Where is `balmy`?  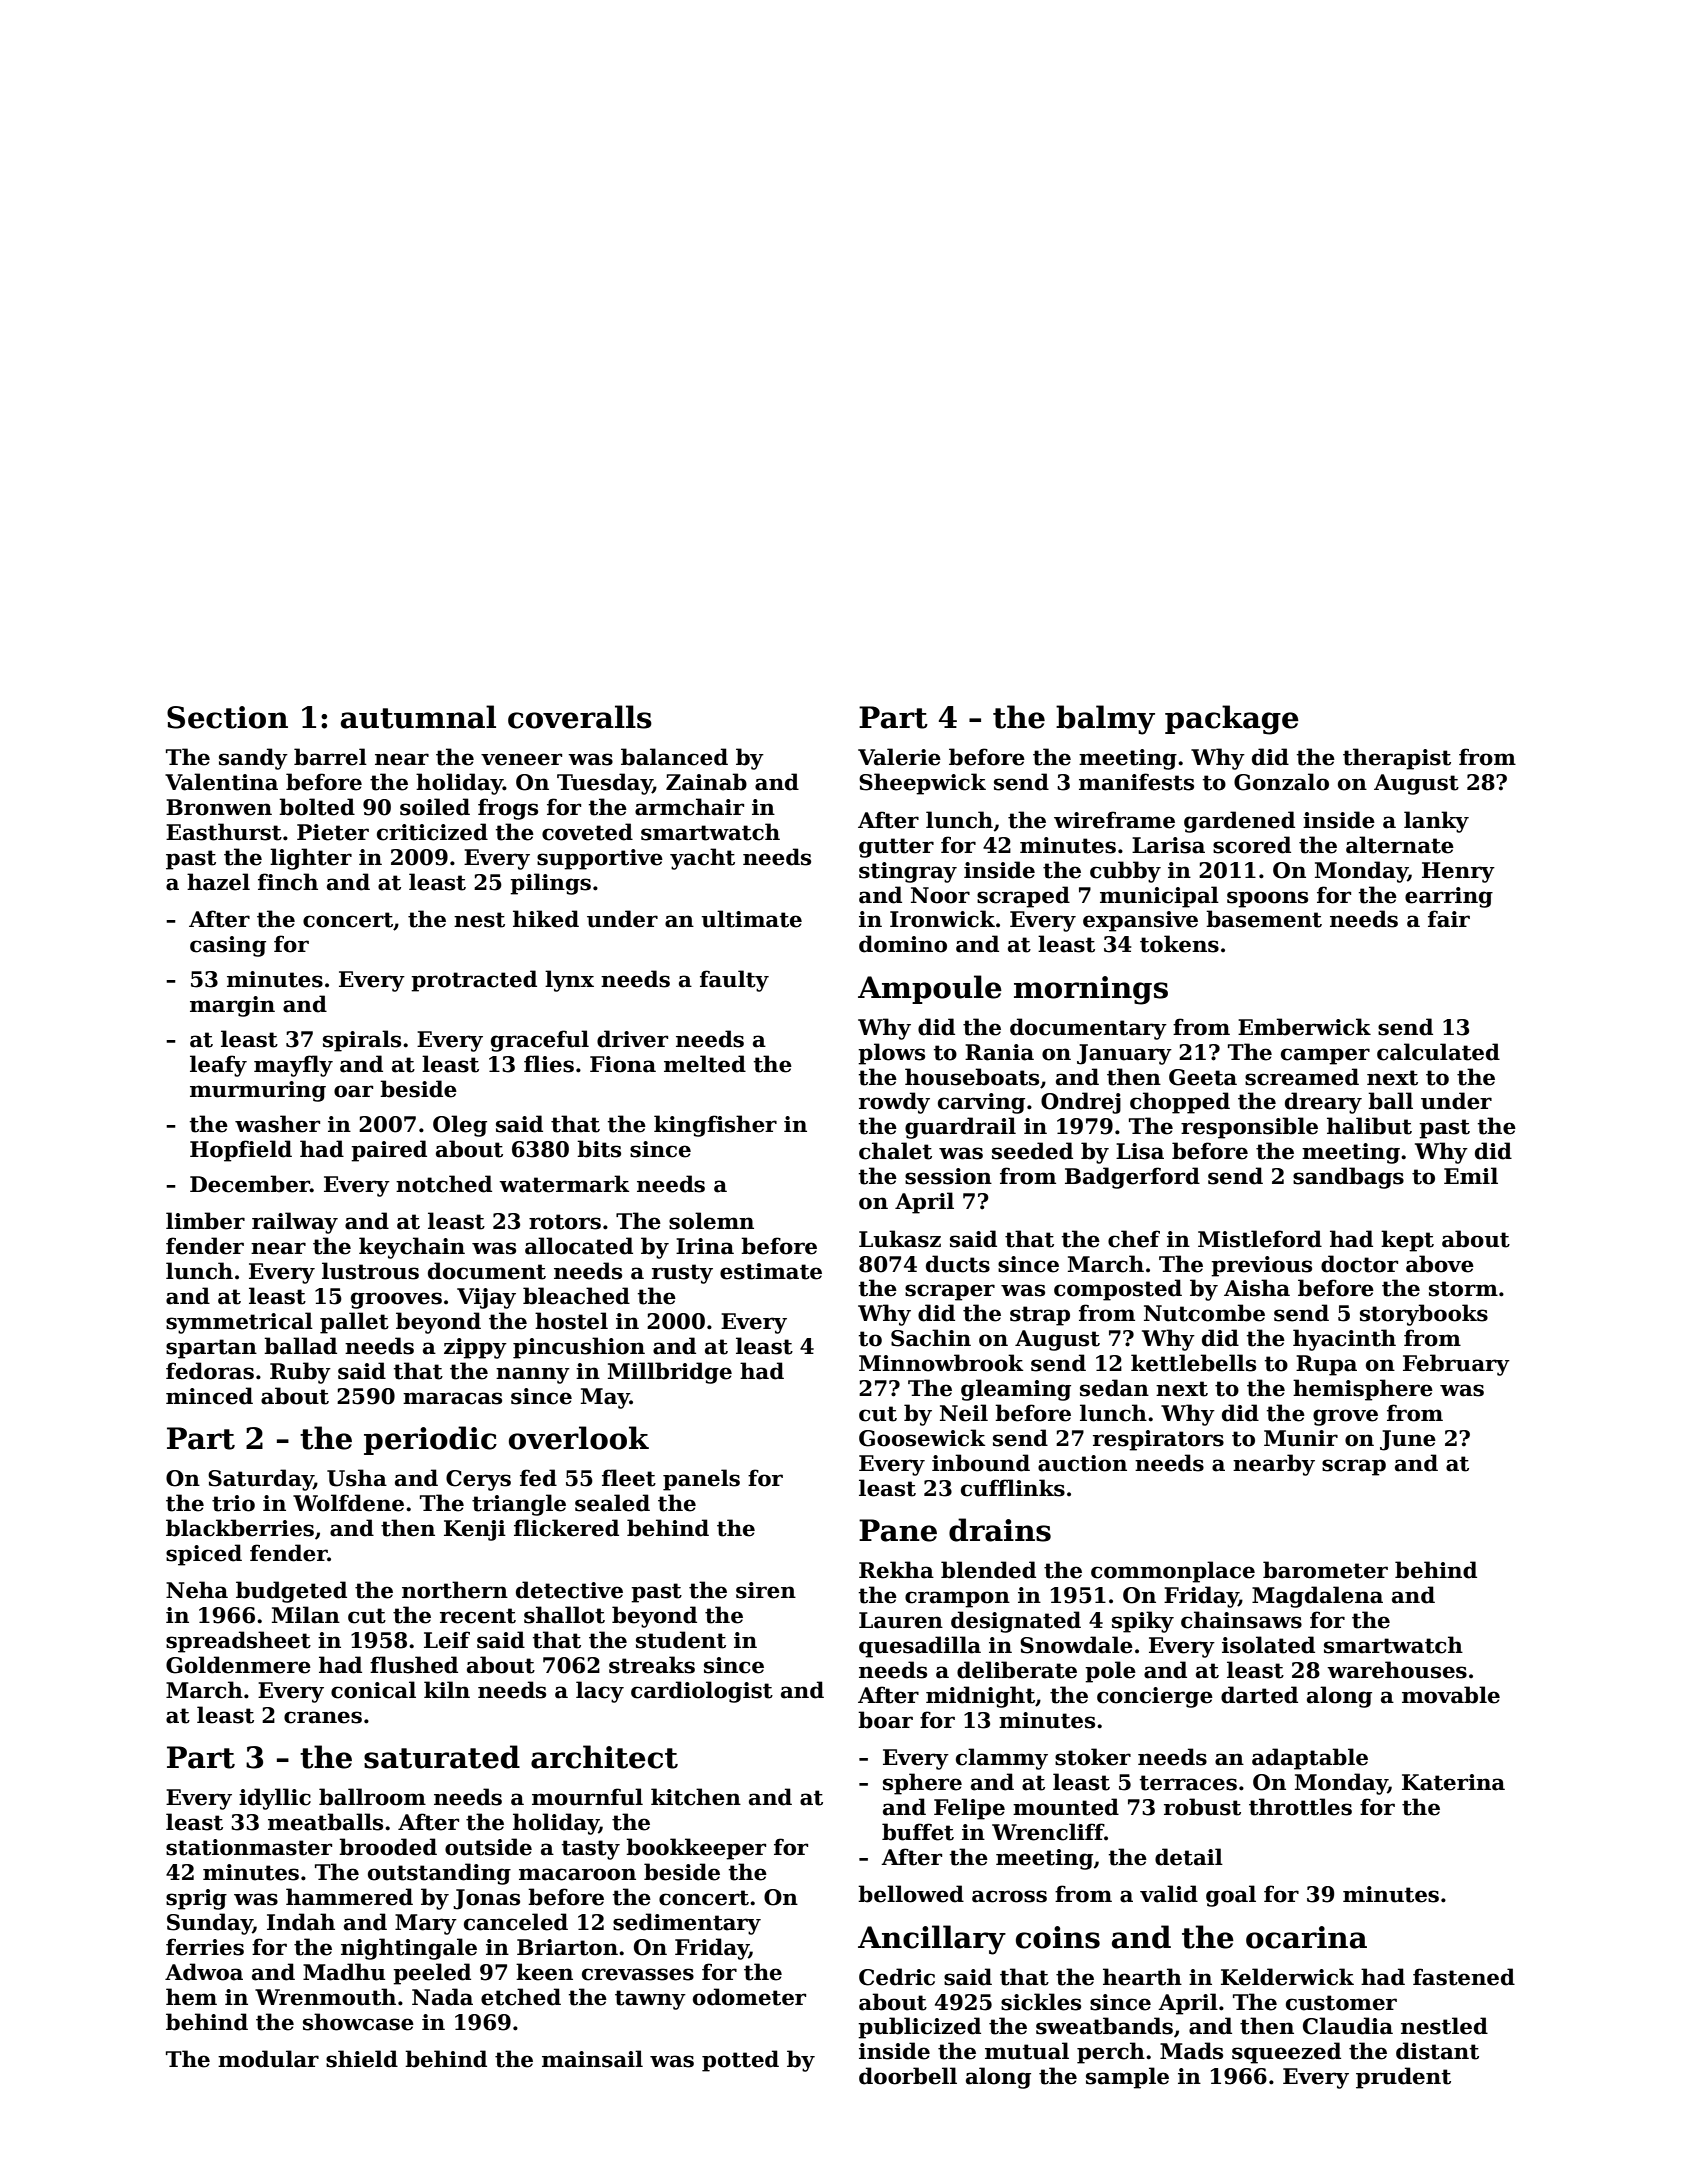
balmy is located at coordinates (1105, 720).
